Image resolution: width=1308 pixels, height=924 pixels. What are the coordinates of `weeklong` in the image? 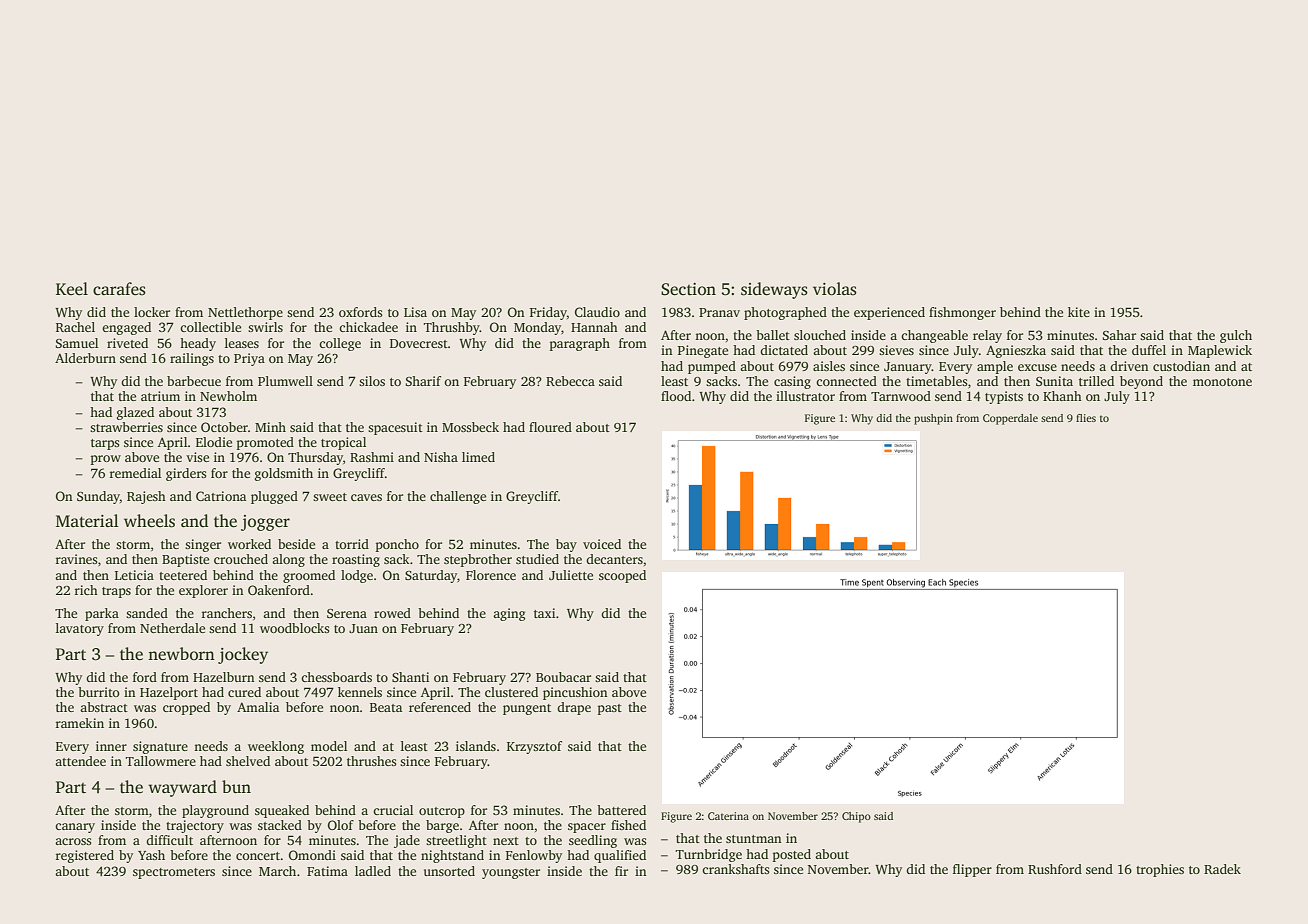 It's located at (276, 747).
